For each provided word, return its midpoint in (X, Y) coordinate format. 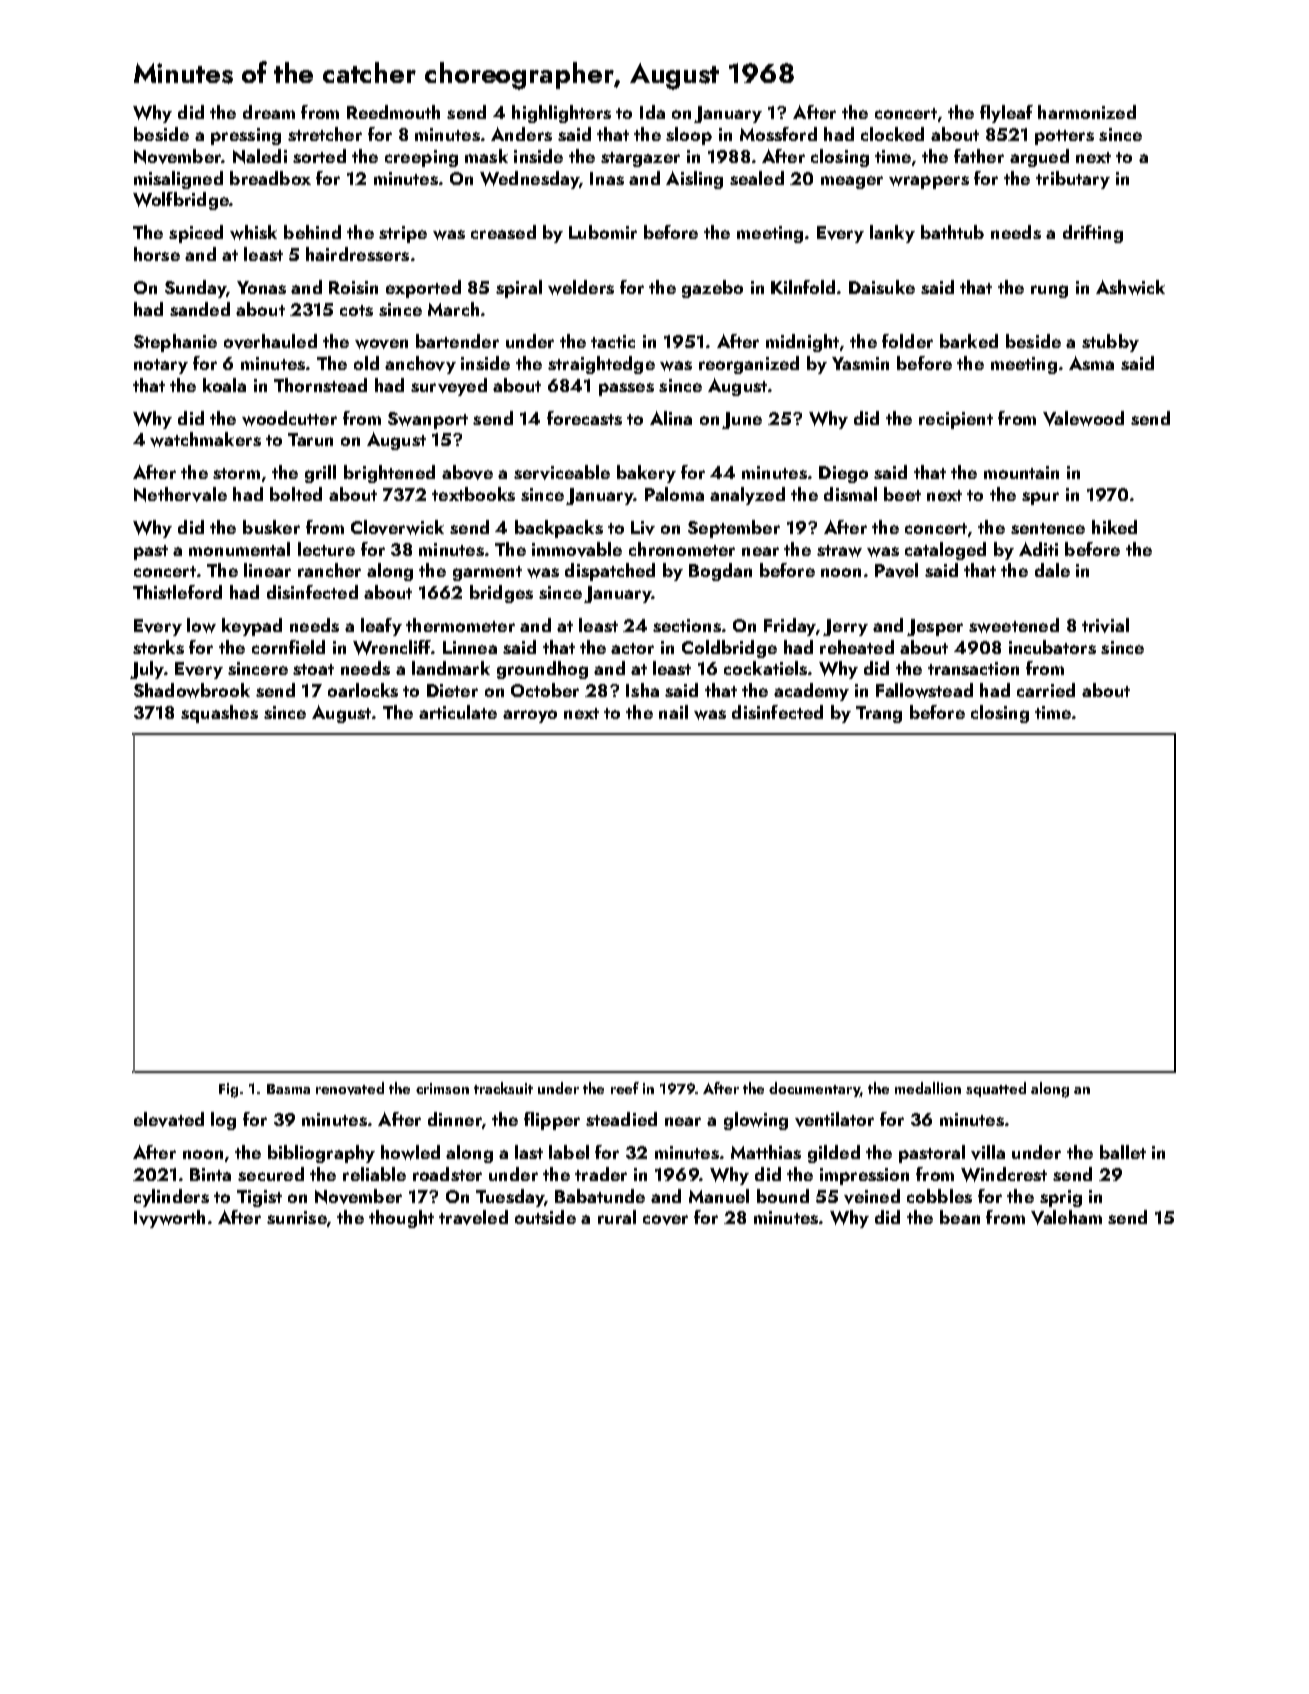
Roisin (353, 287)
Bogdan (720, 572)
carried (1046, 690)
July (147, 670)
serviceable (562, 472)
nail (673, 712)
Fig (228, 1090)
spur (1040, 498)
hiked (1114, 527)
